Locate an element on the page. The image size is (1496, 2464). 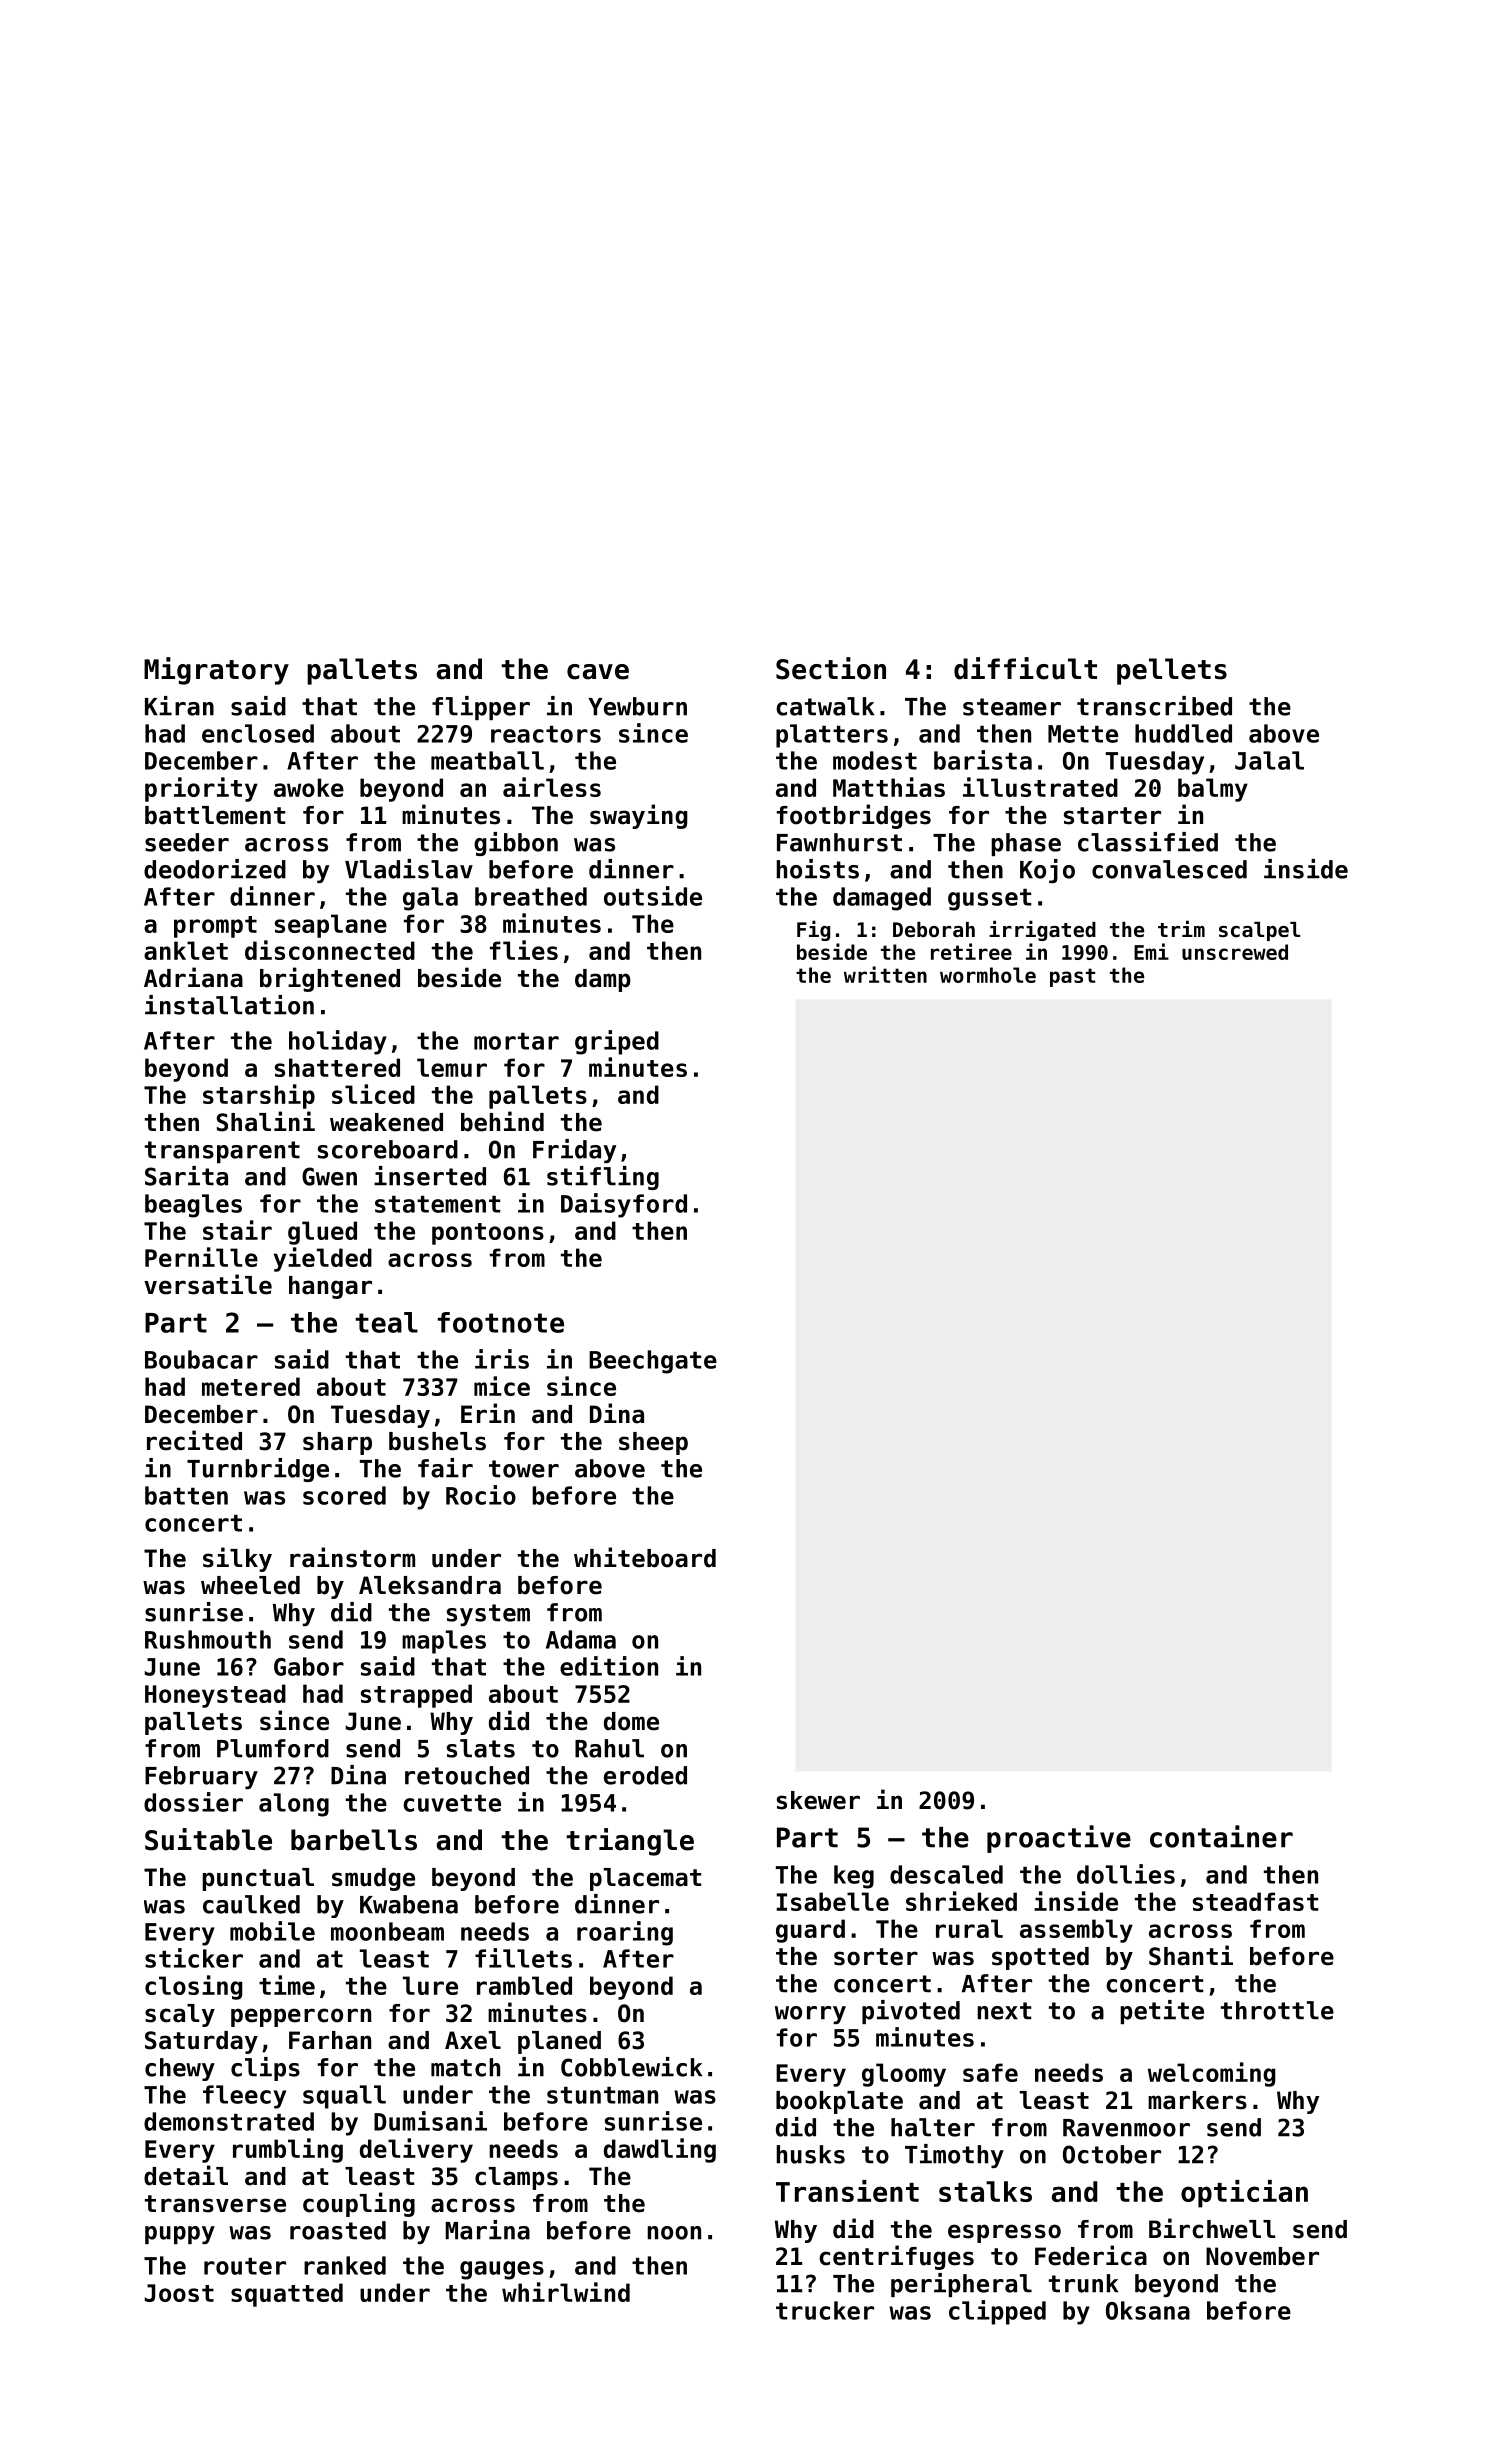
Kojo is located at coordinates (1047, 871).
